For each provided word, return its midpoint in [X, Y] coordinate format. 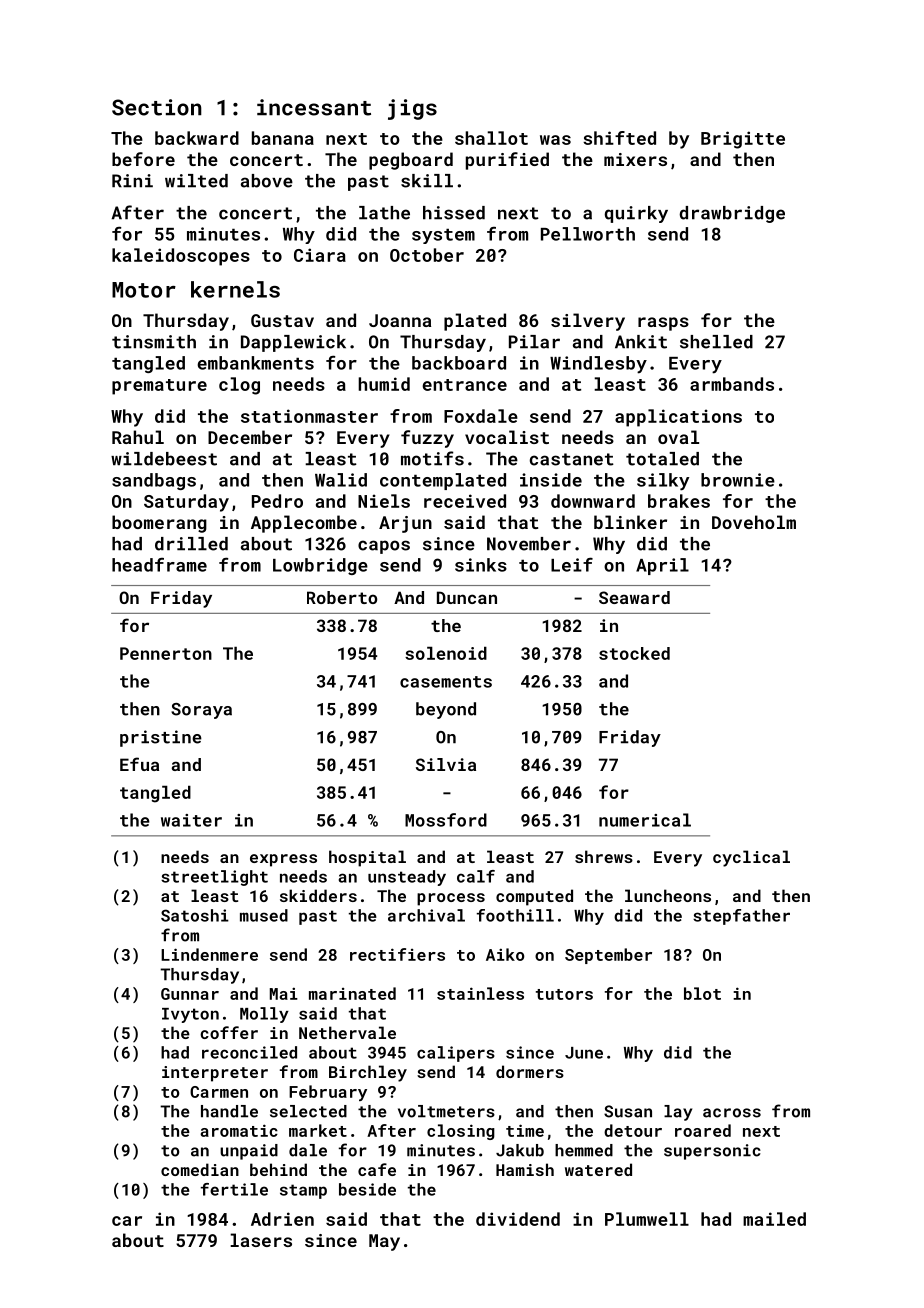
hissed [454, 213]
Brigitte [743, 140]
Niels [384, 501]
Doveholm [754, 522]
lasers [261, 1240]
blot [702, 993]
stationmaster [309, 416]
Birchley [368, 1073]
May [384, 1242]
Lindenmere [209, 954]
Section [157, 107]
